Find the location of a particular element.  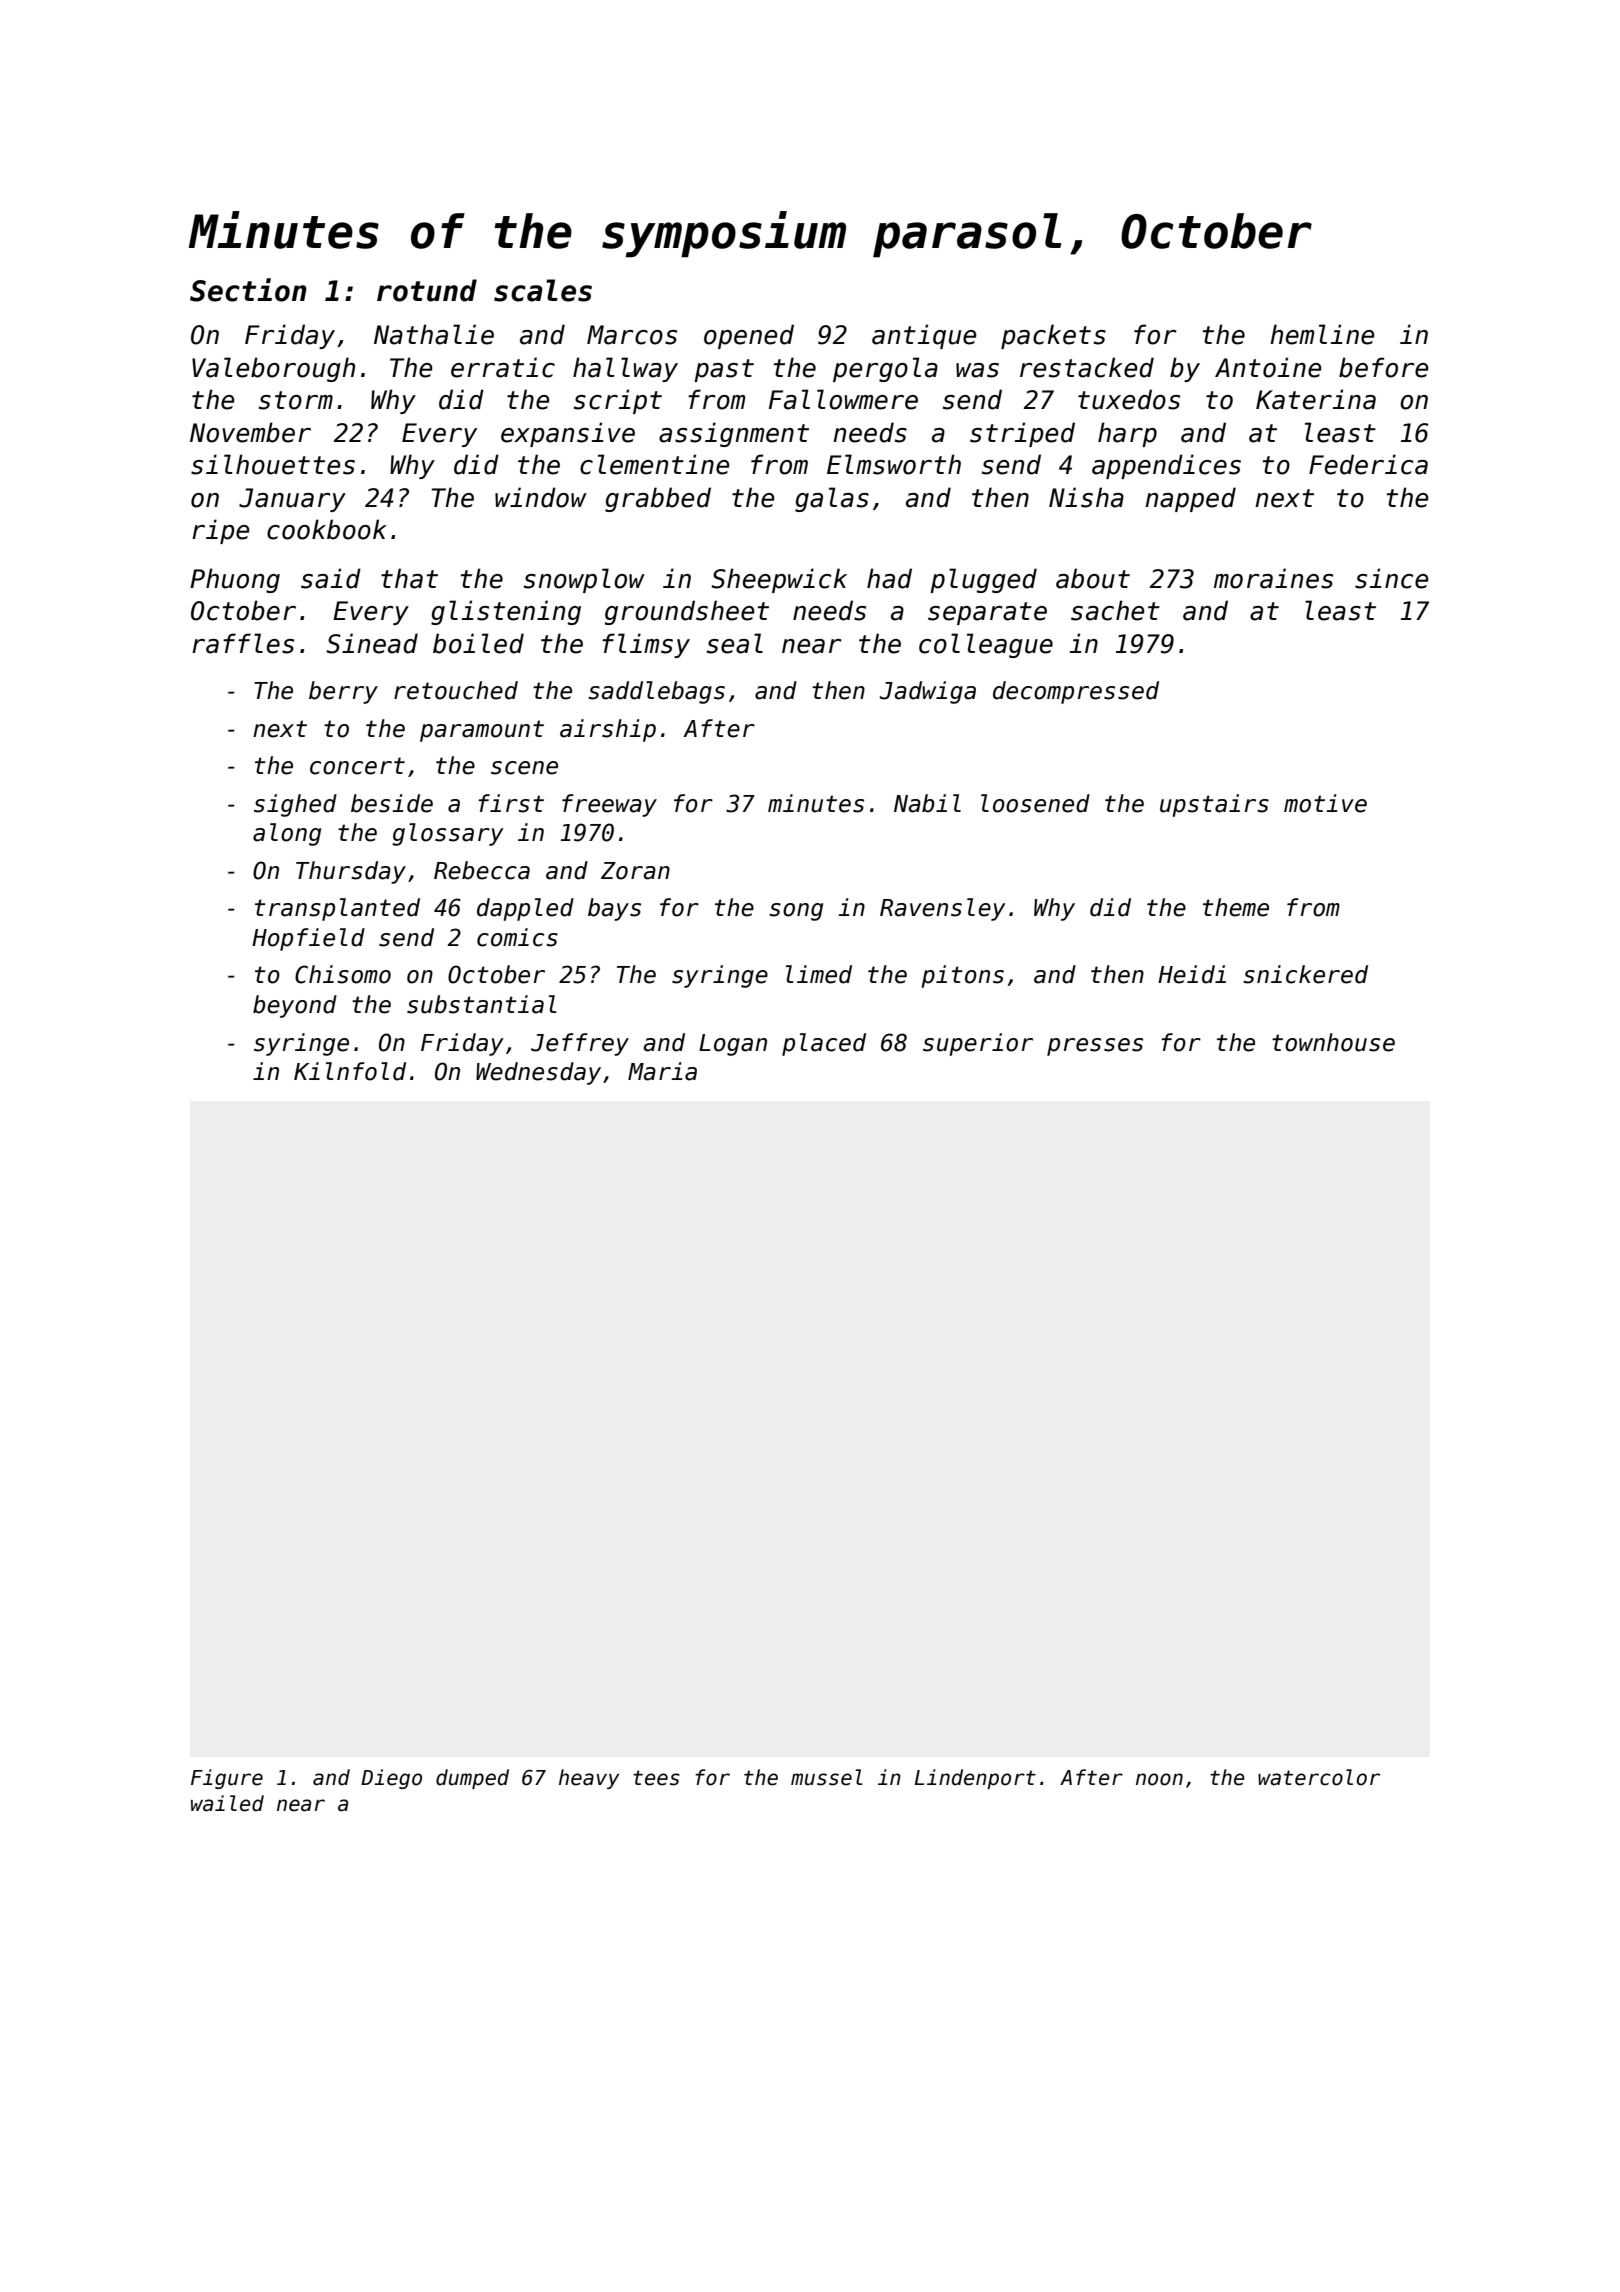

song is located at coordinates (796, 912).
